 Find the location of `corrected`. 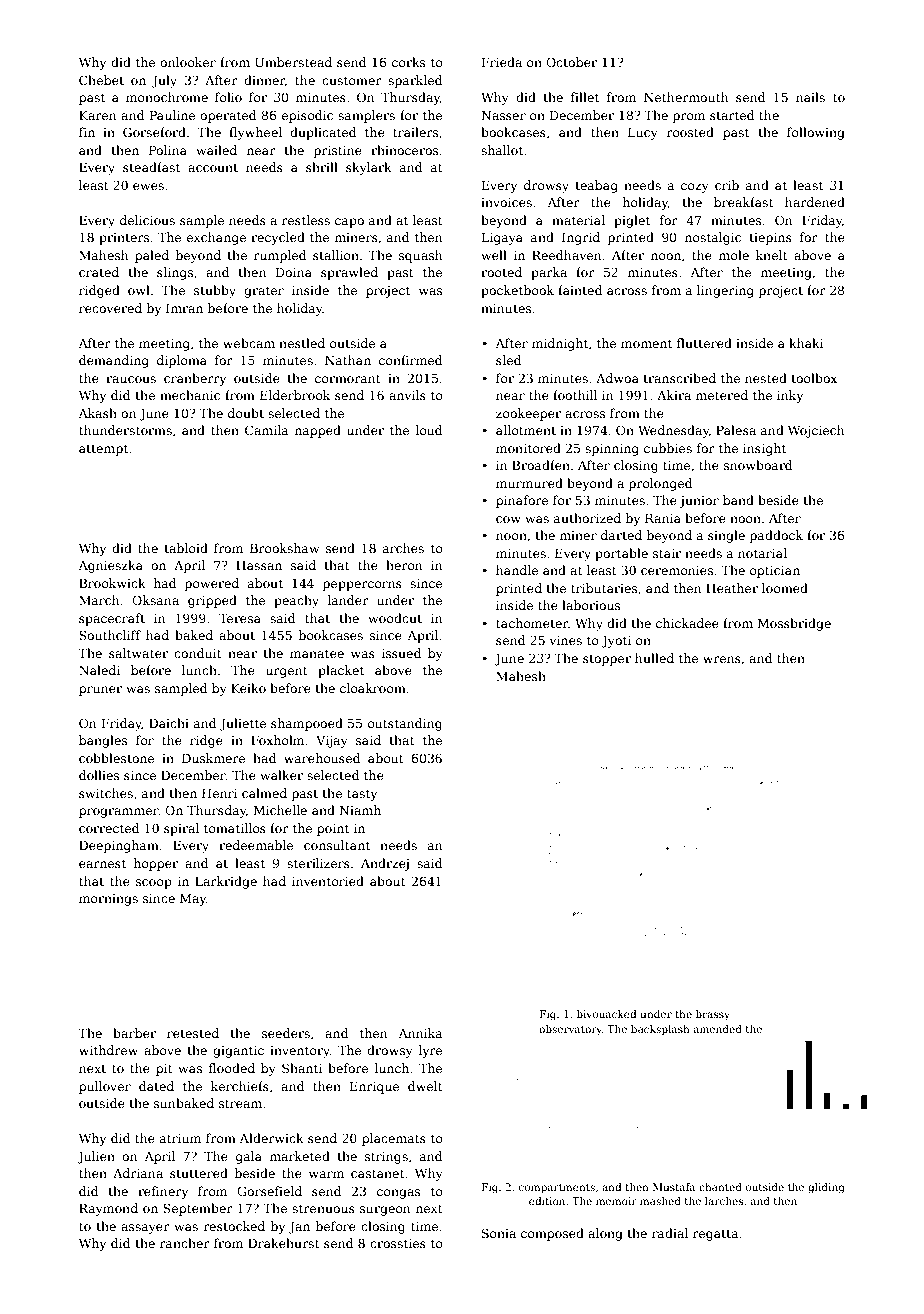

corrected is located at coordinates (109, 828).
